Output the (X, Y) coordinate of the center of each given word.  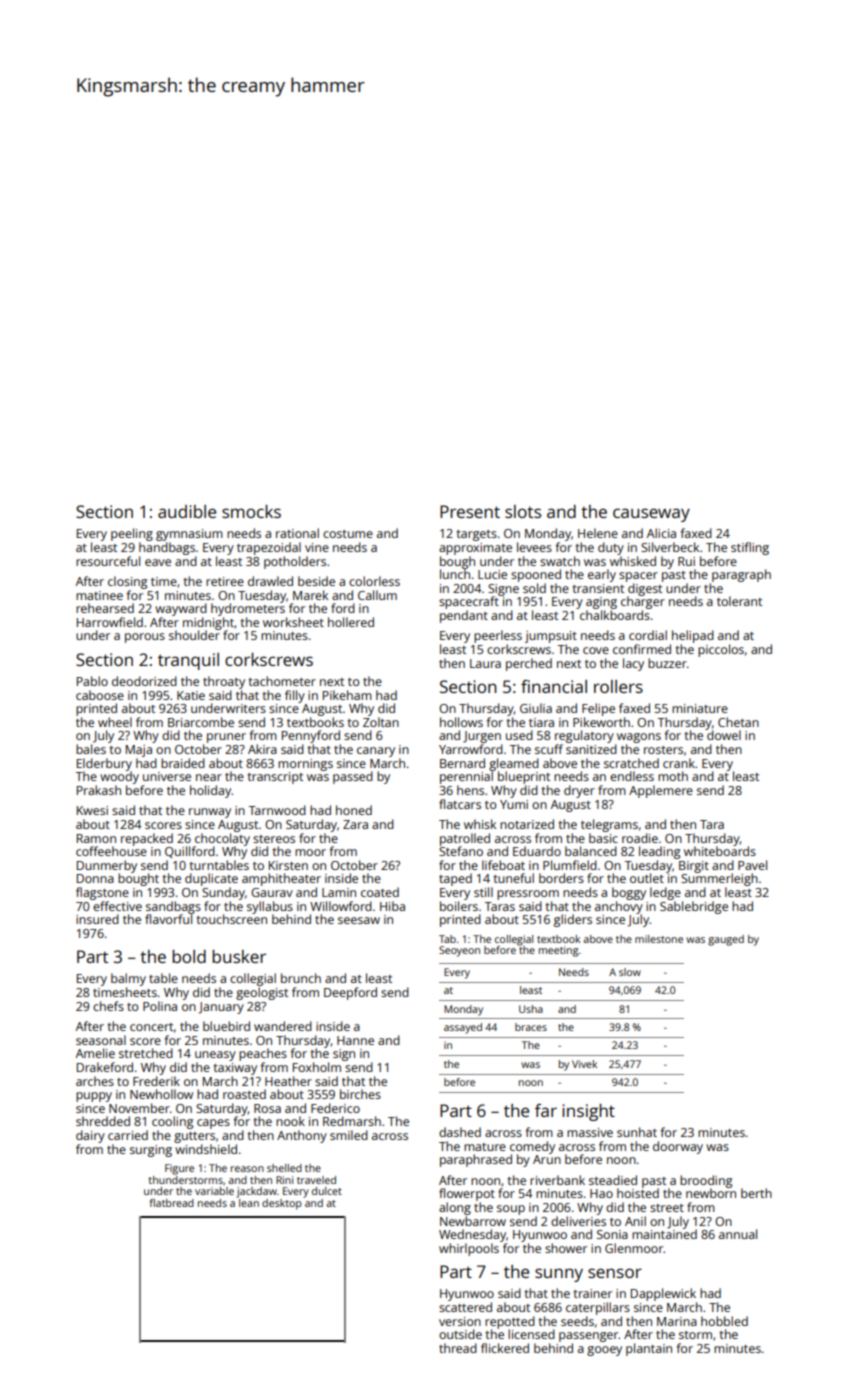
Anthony (302, 1136)
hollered (351, 622)
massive (590, 1132)
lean (249, 1203)
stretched (146, 1053)
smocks (251, 511)
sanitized (591, 749)
